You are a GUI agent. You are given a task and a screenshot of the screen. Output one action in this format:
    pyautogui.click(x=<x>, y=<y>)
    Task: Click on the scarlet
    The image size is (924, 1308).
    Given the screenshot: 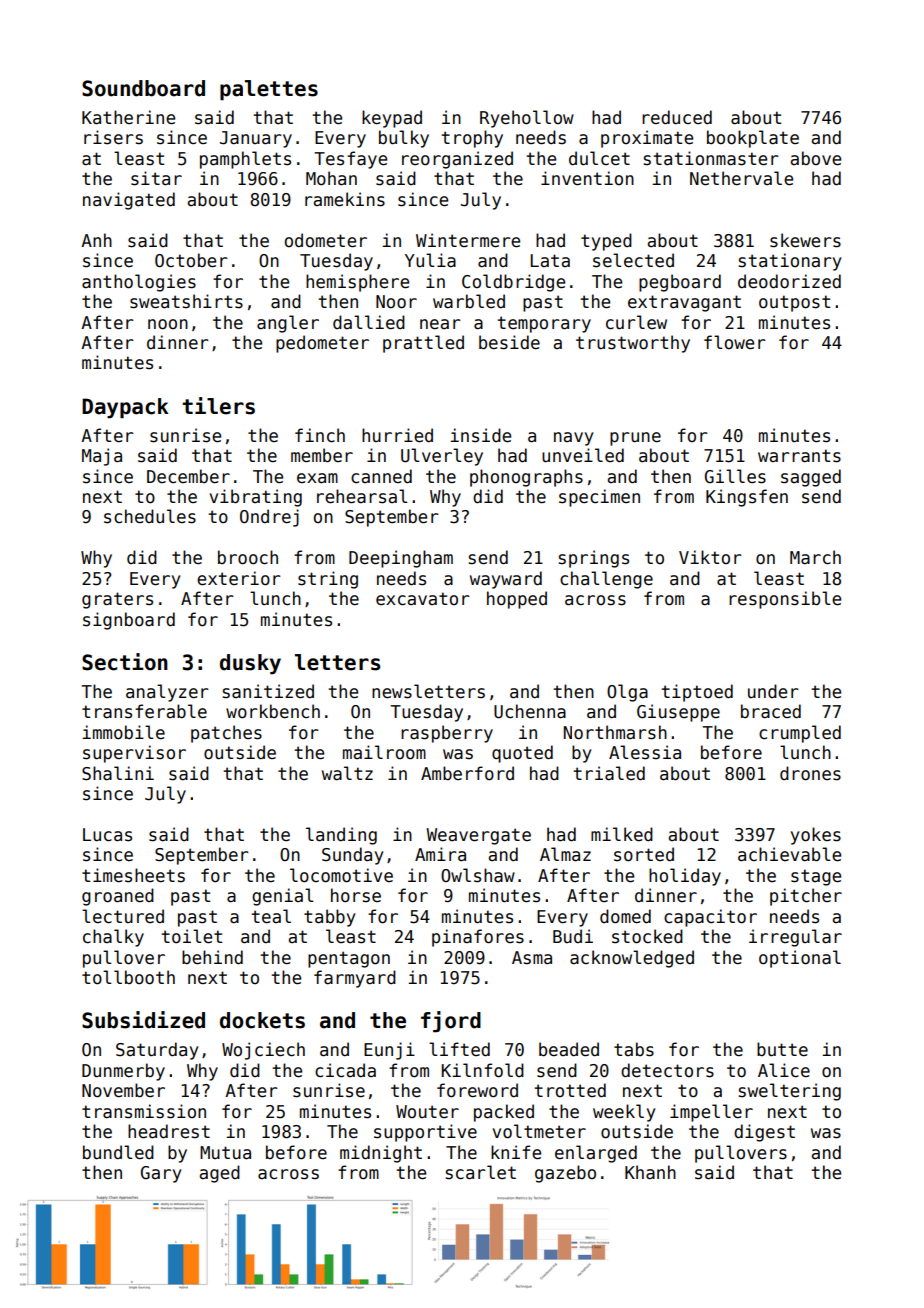 What is the action you would take?
    pyautogui.click(x=481, y=1172)
